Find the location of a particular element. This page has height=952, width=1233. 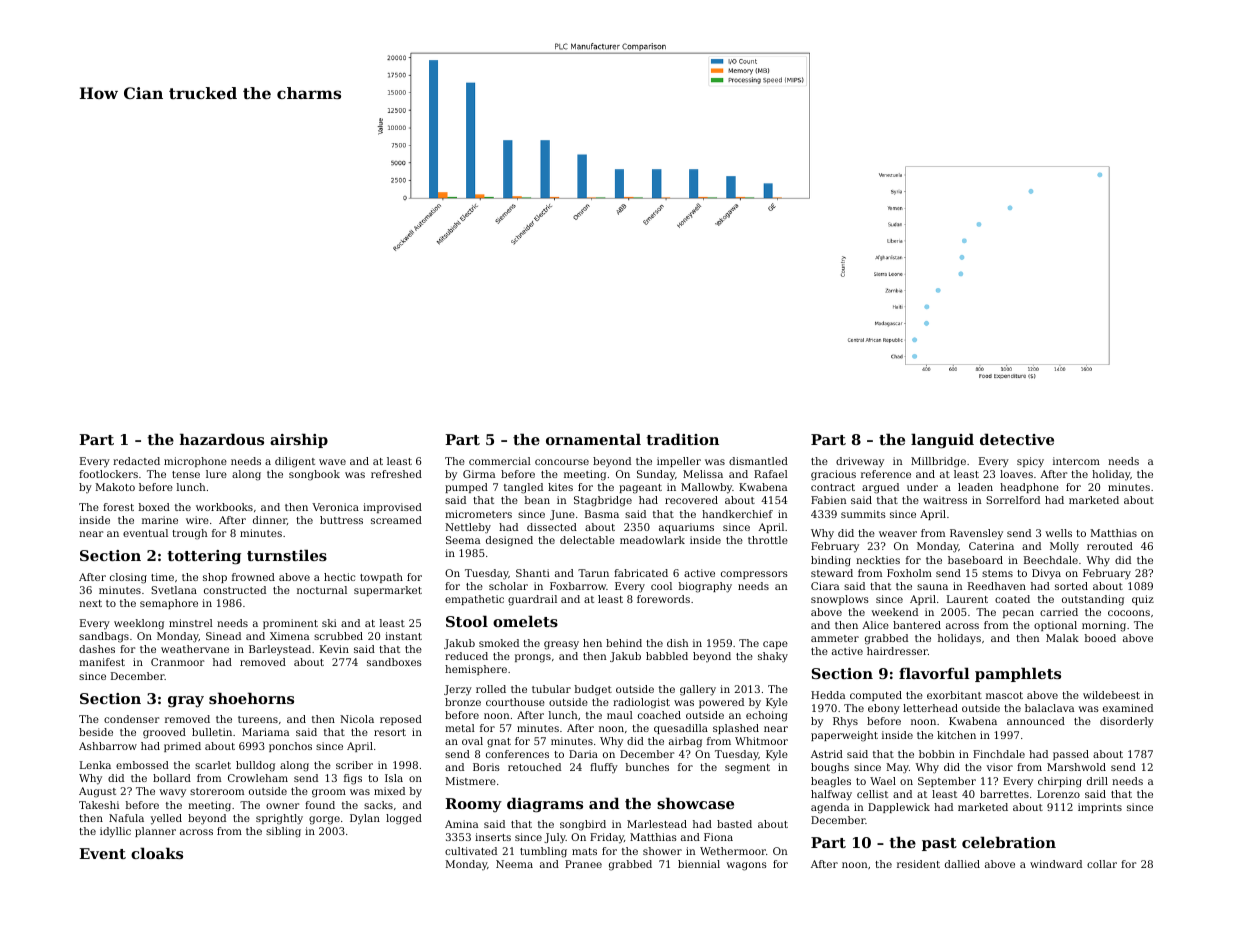

groom is located at coordinates (329, 793).
